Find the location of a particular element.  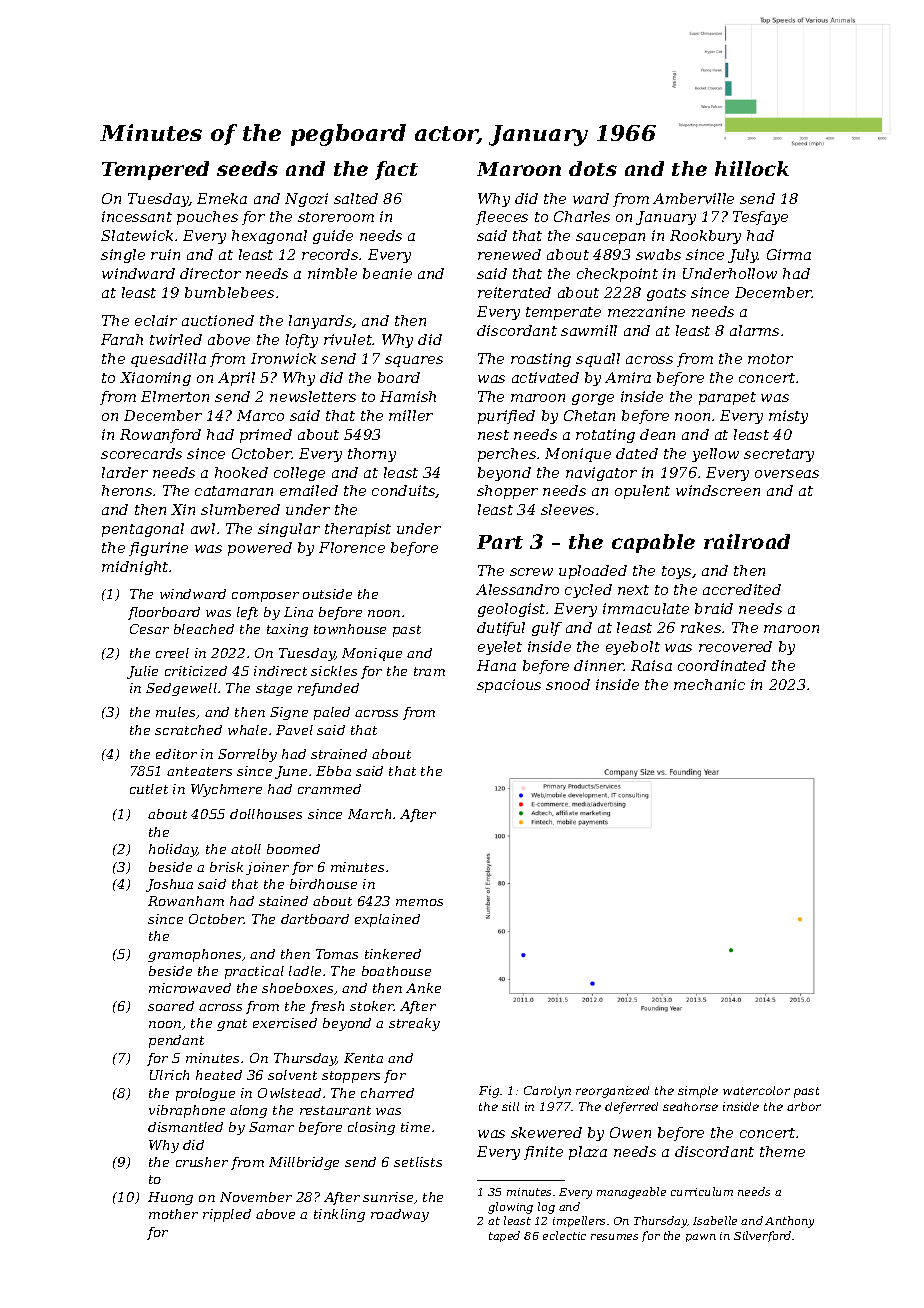

memos is located at coordinates (419, 902).
